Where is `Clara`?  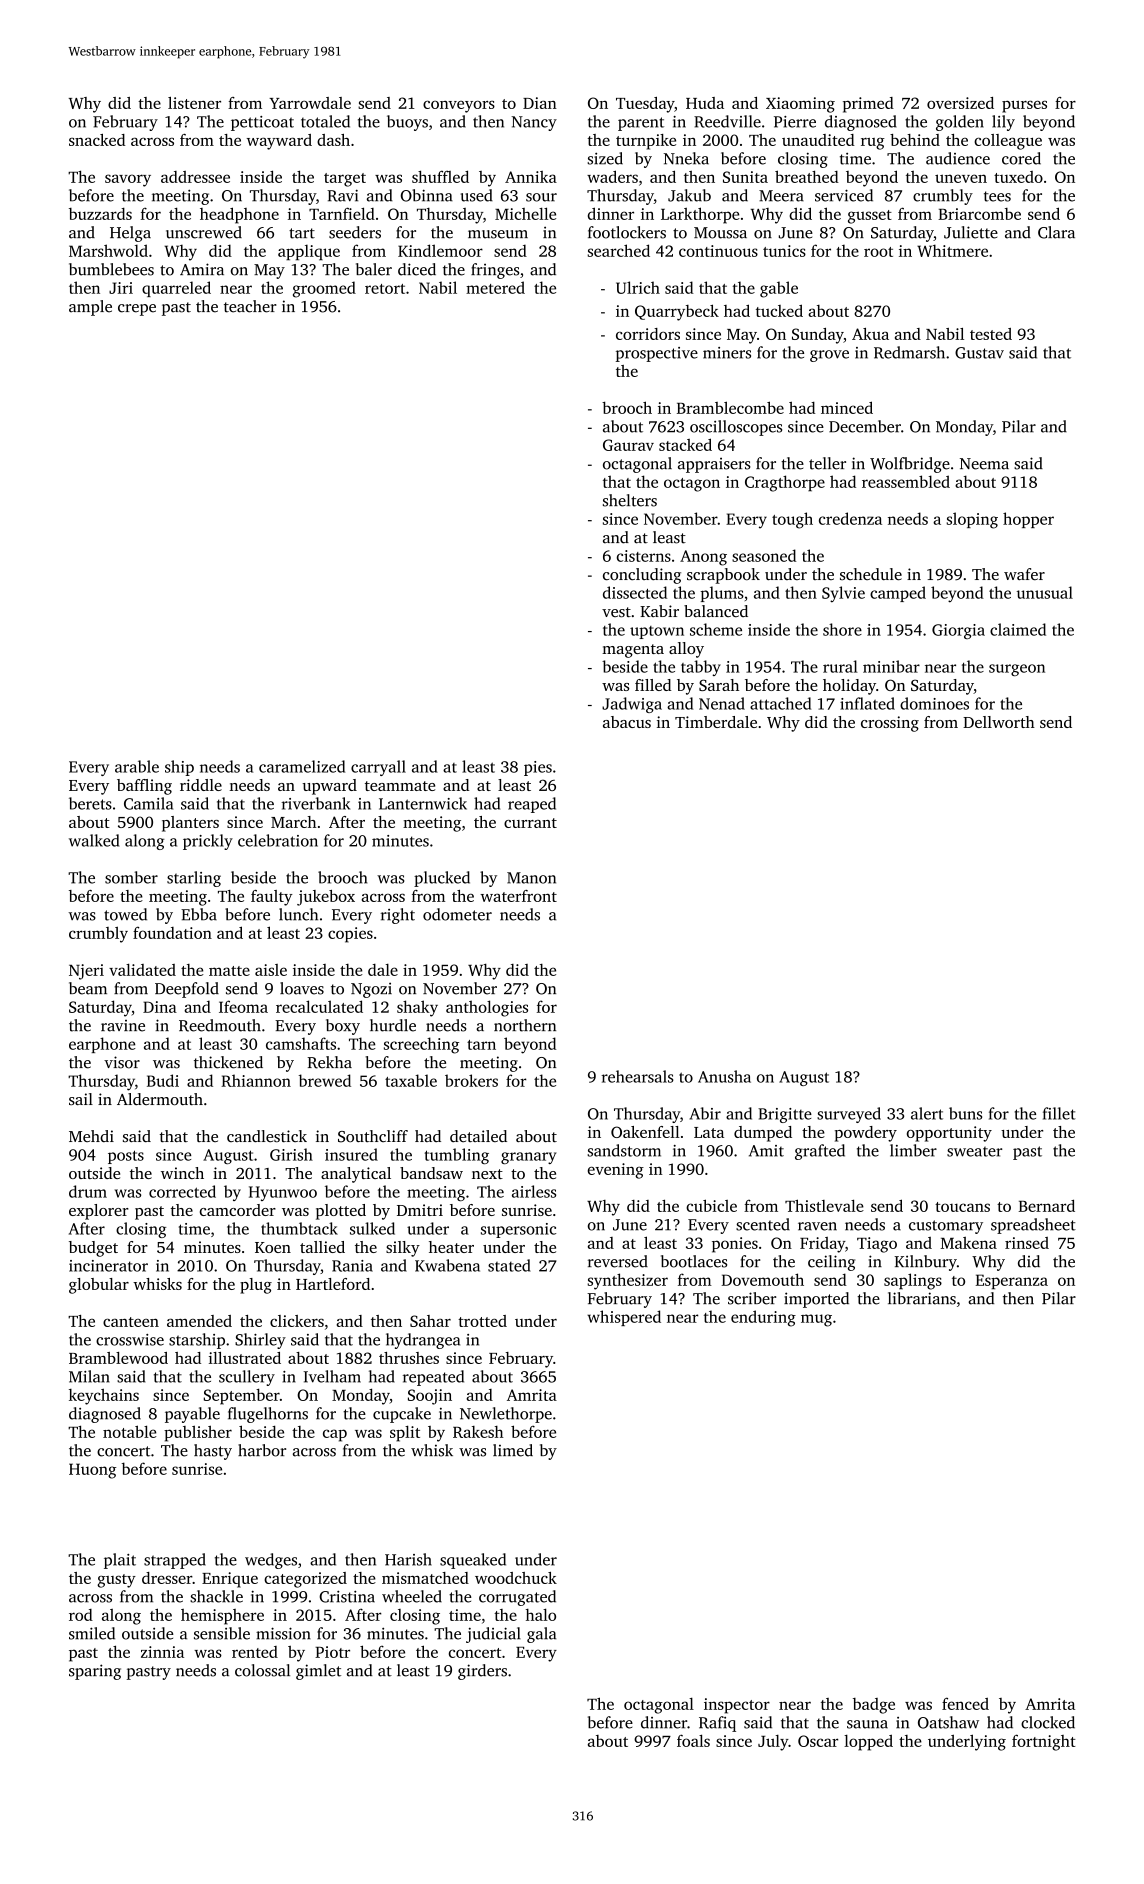
Clara is located at coordinates (1056, 232).
